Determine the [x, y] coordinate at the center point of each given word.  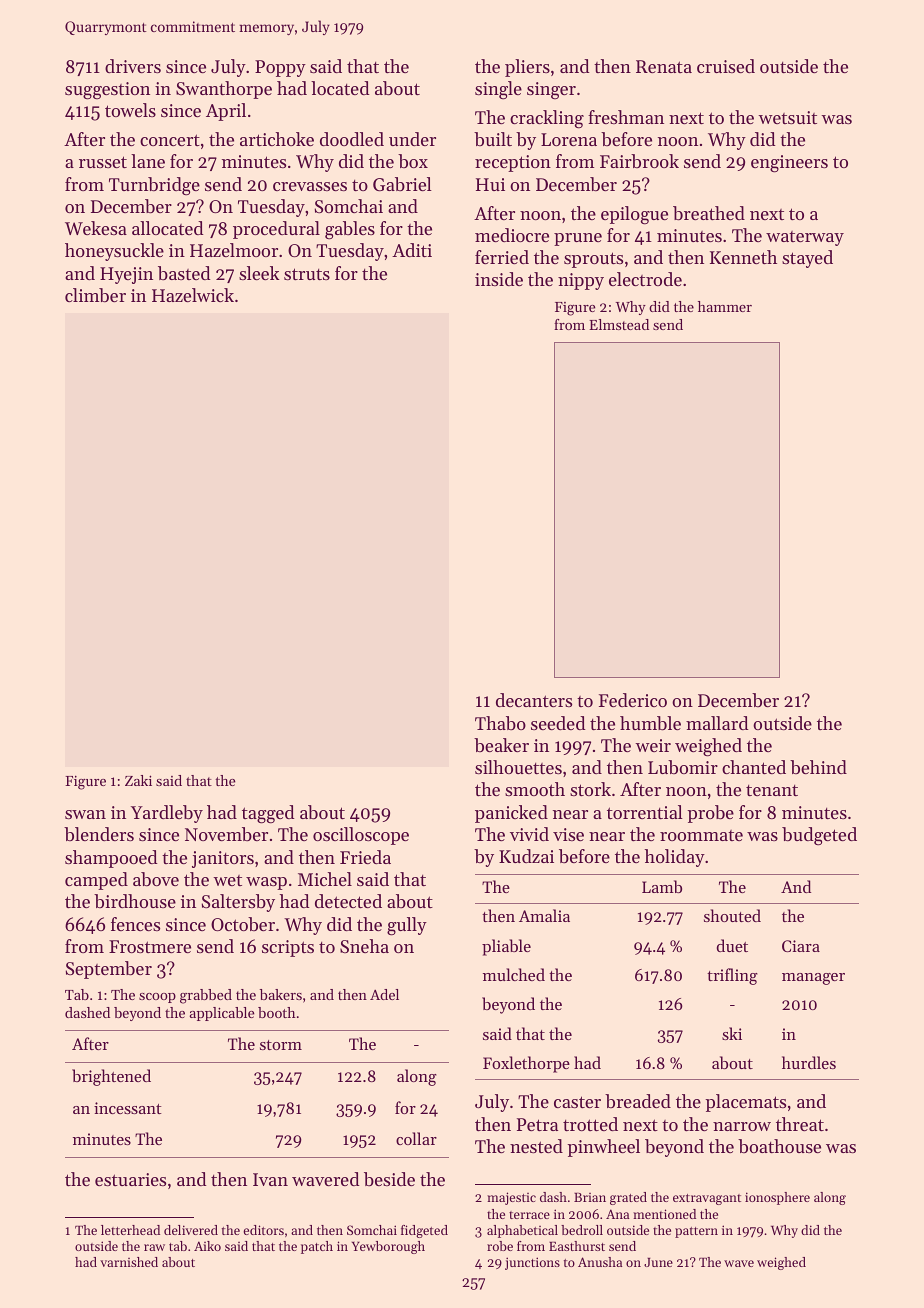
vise [568, 834]
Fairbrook [639, 161]
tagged [268, 814]
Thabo [500, 723]
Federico [633, 700]
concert [170, 140]
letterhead [130, 1230]
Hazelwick [193, 295]
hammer [725, 306]
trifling [732, 976]
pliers [527, 68]
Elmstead [619, 324]
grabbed [206, 996]
